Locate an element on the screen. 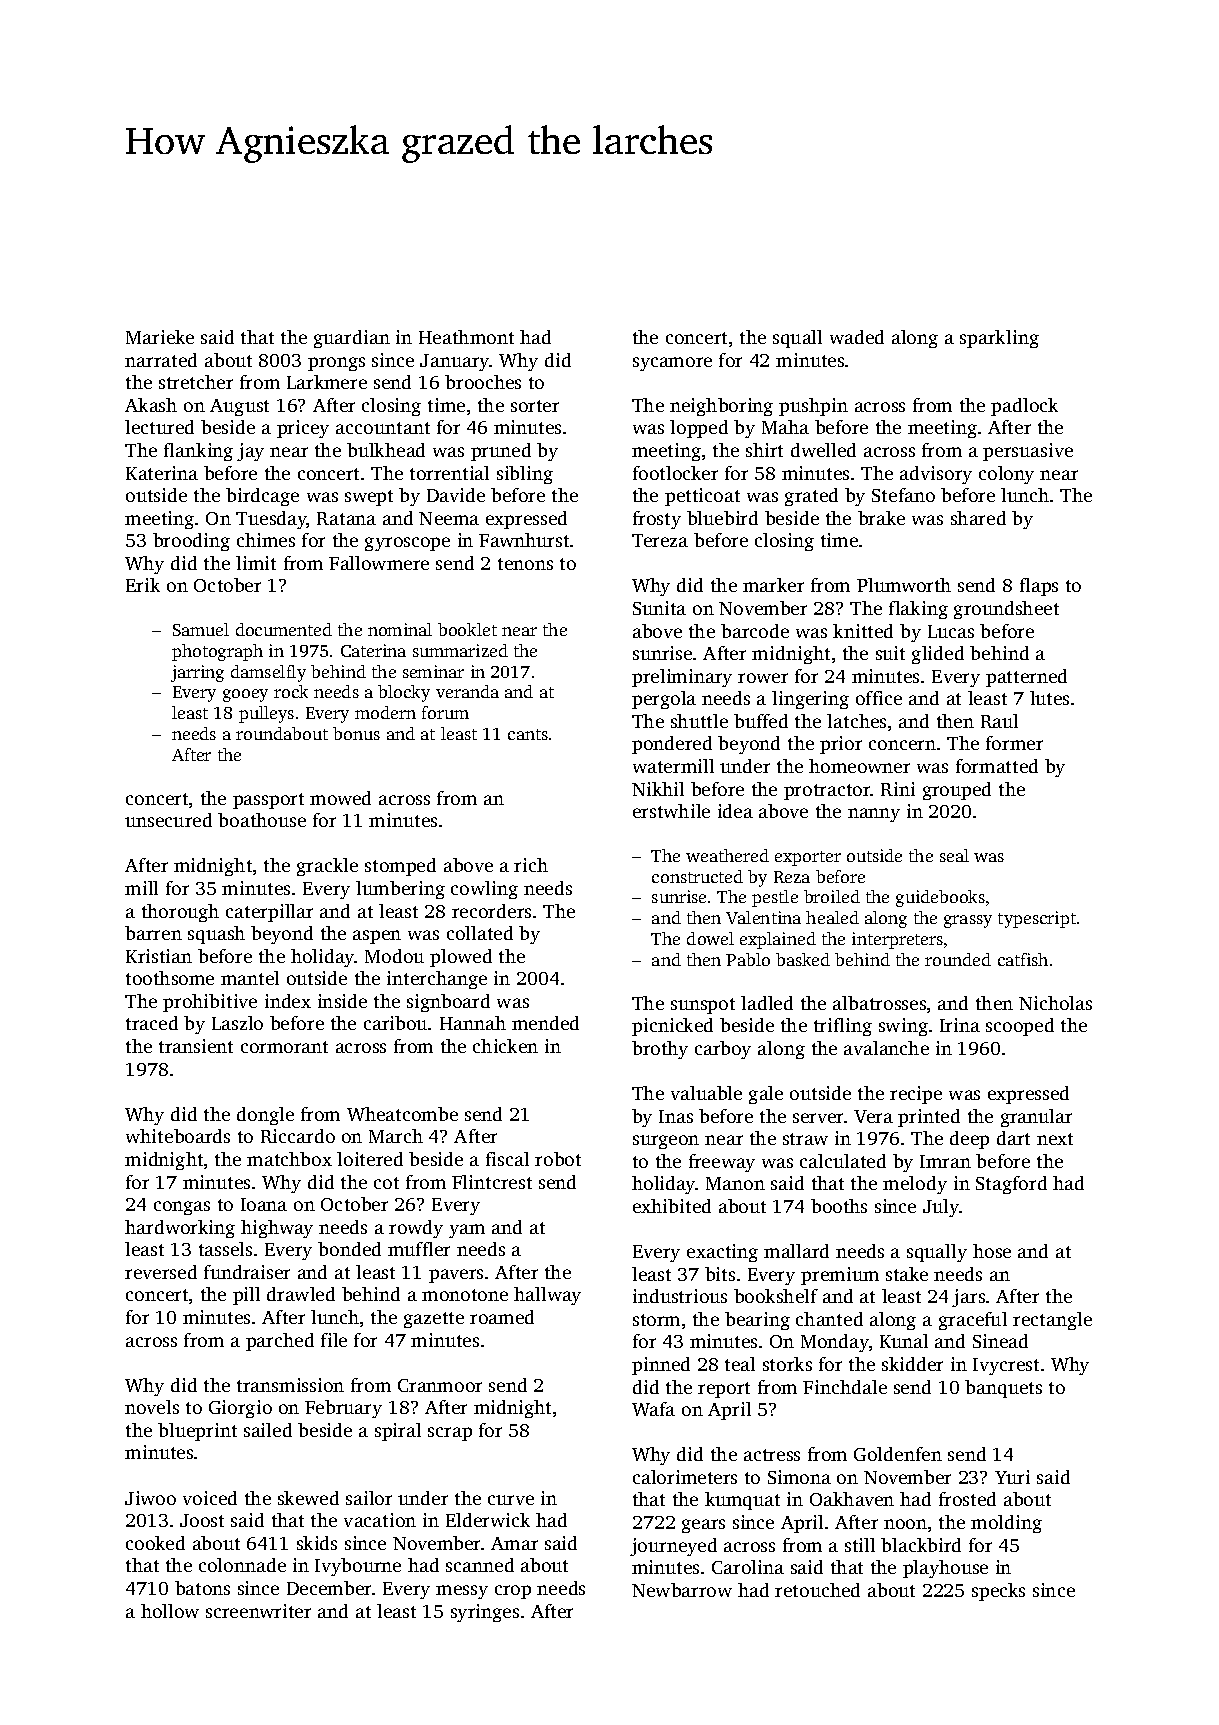 This screenshot has width=1219, height=1725. waded is located at coordinates (857, 337).
